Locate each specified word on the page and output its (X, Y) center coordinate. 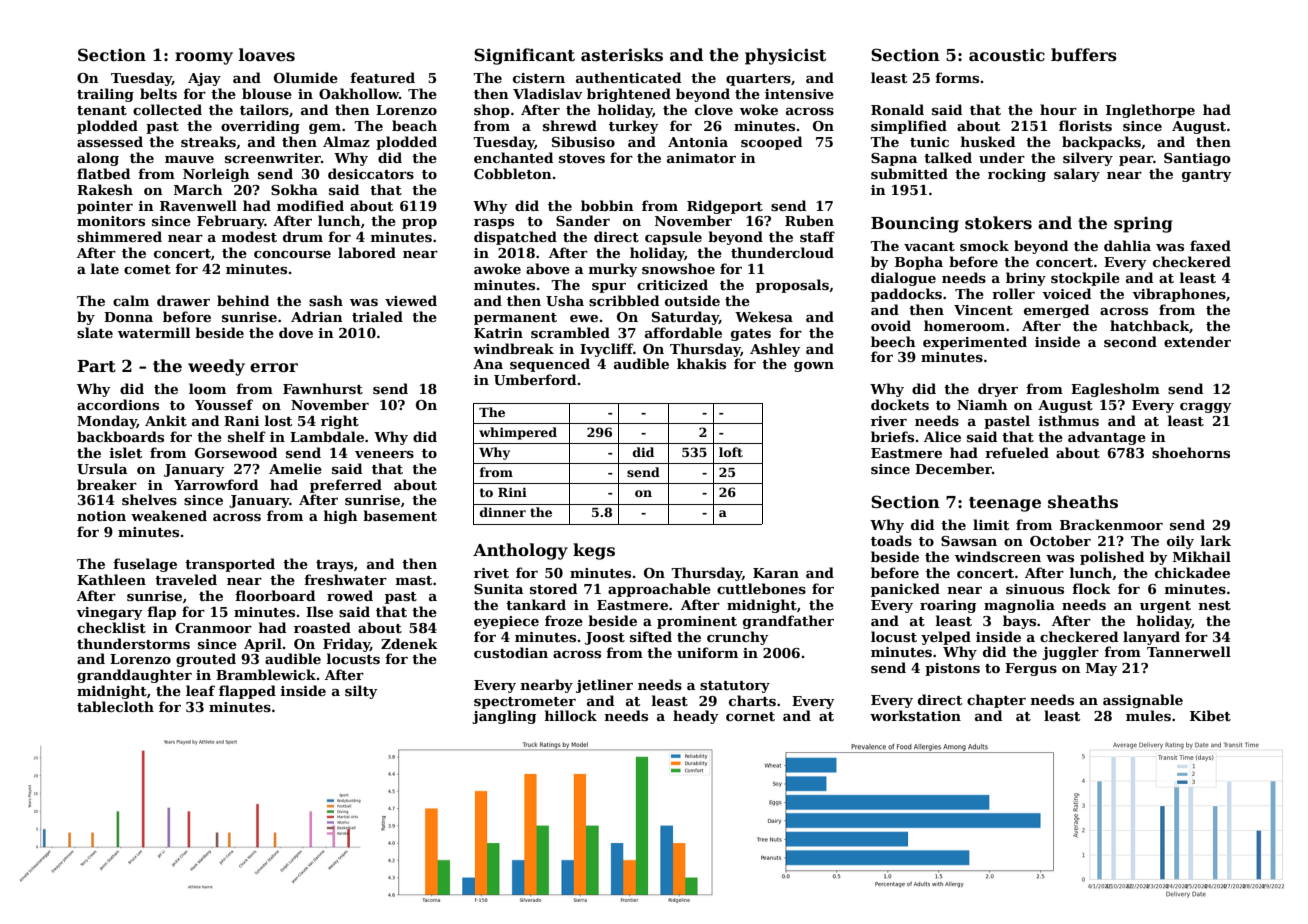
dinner (503, 512)
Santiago (1197, 159)
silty (361, 692)
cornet (750, 716)
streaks (208, 141)
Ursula (102, 468)
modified (310, 205)
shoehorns (1191, 452)
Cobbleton (513, 173)
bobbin (607, 205)
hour (1058, 109)
